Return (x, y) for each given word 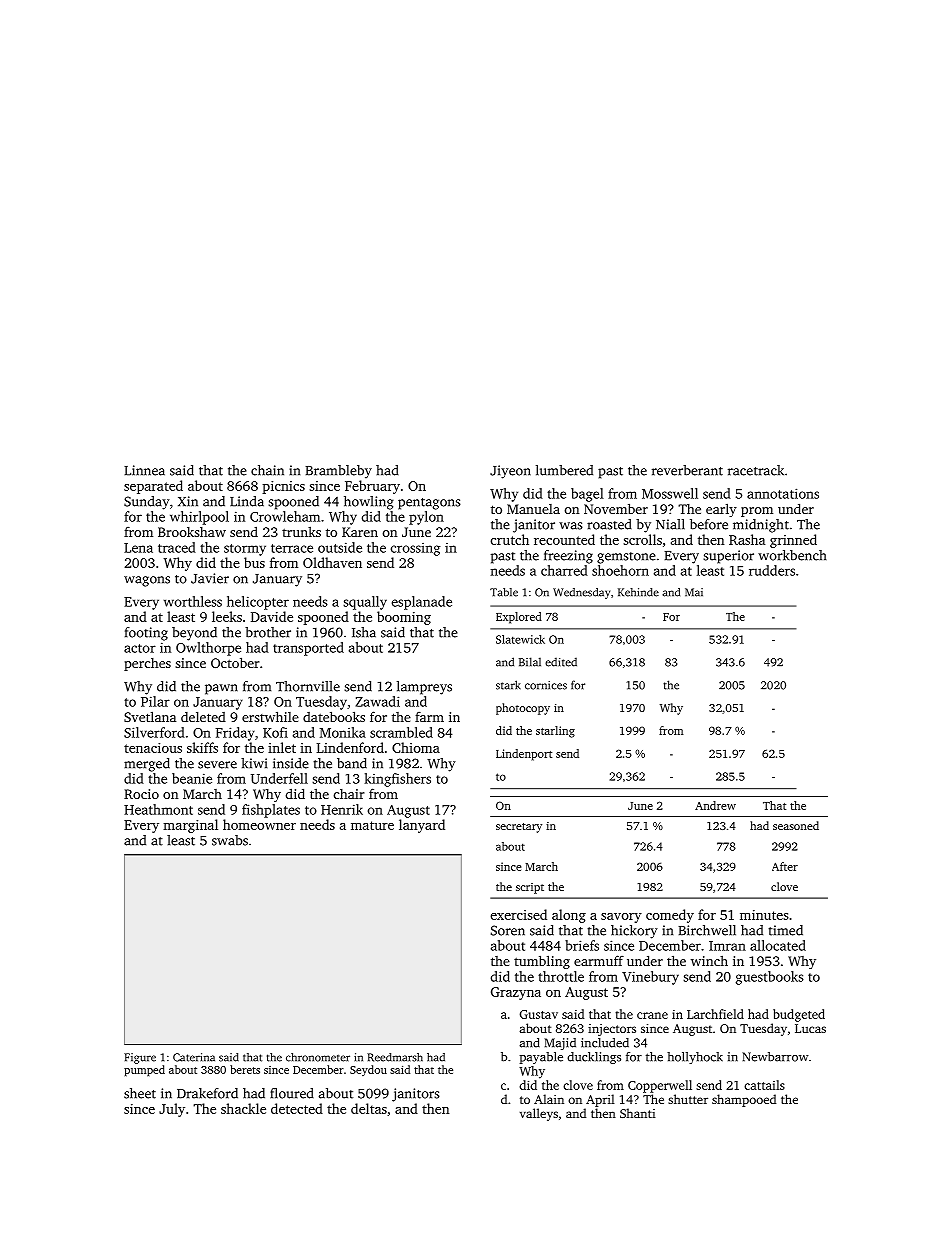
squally (365, 603)
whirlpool (199, 518)
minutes (764, 915)
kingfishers (398, 780)
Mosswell (670, 493)
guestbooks (770, 978)
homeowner (259, 824)
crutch (510, 539)
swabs (230, 840)
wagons (147, 581)
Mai (694, 592)
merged (147, 765)
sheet (140, 1093)
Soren (508, 930)
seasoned (796, 825)
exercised (519, 914)
